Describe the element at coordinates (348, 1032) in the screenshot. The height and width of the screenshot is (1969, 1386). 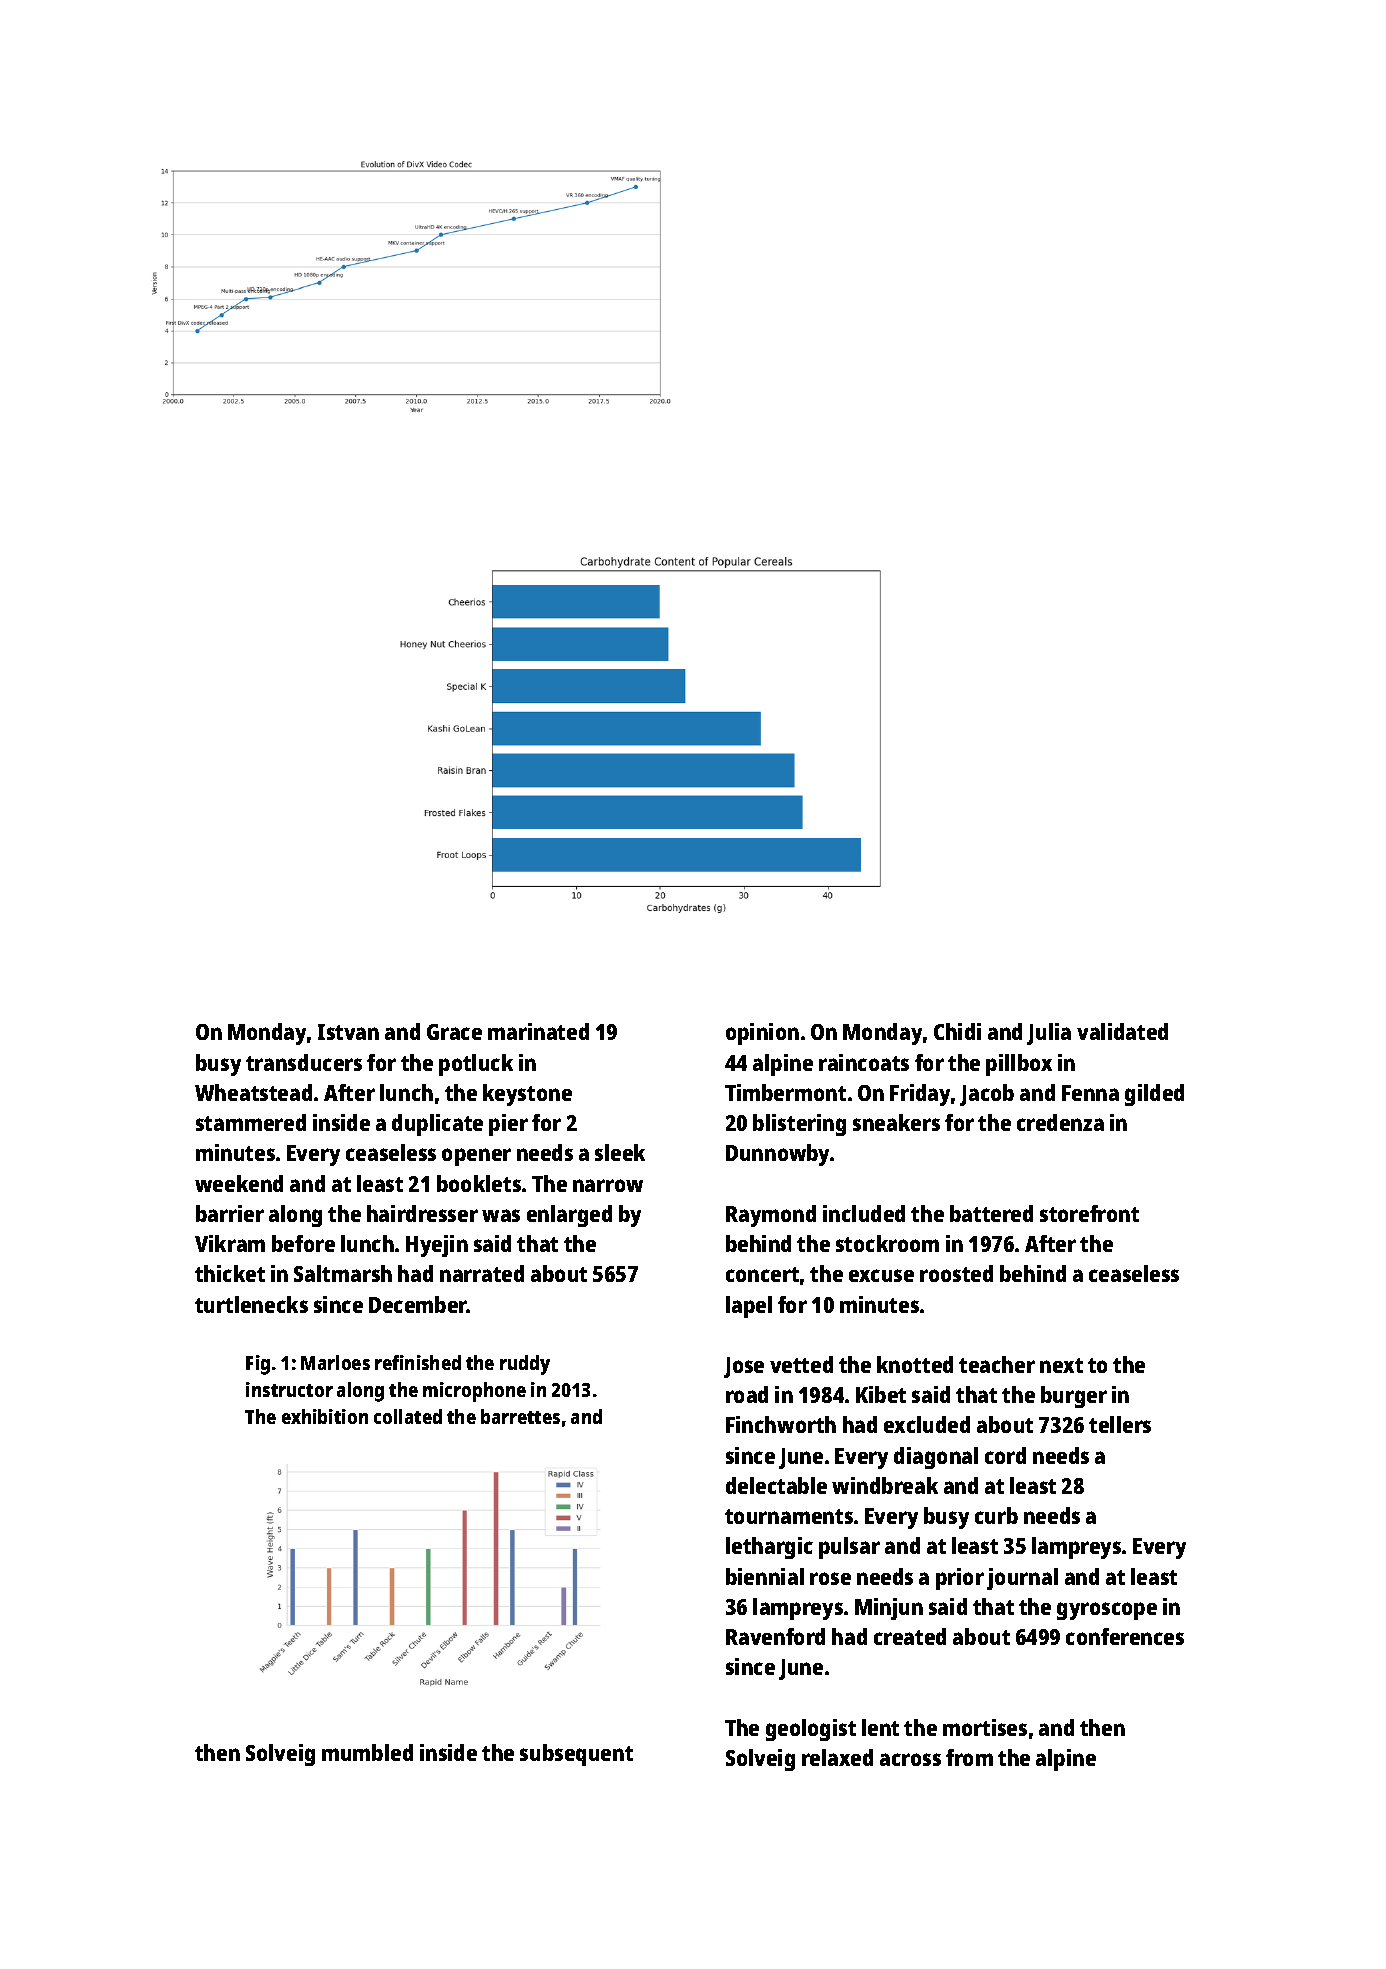
I see `Istvan` at that location.
